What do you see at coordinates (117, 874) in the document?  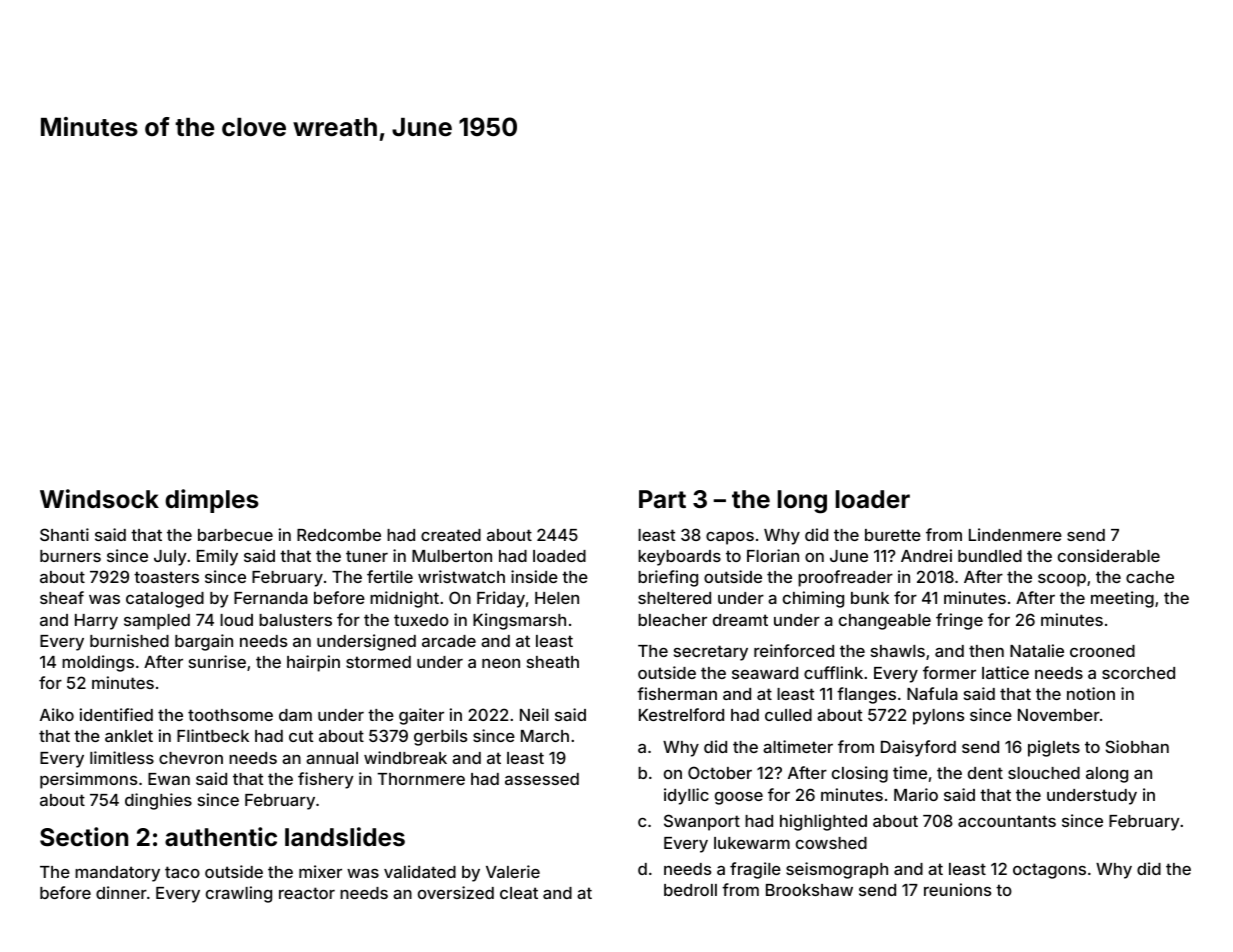 I see `mandatory` at bounding box center [117, 874].
